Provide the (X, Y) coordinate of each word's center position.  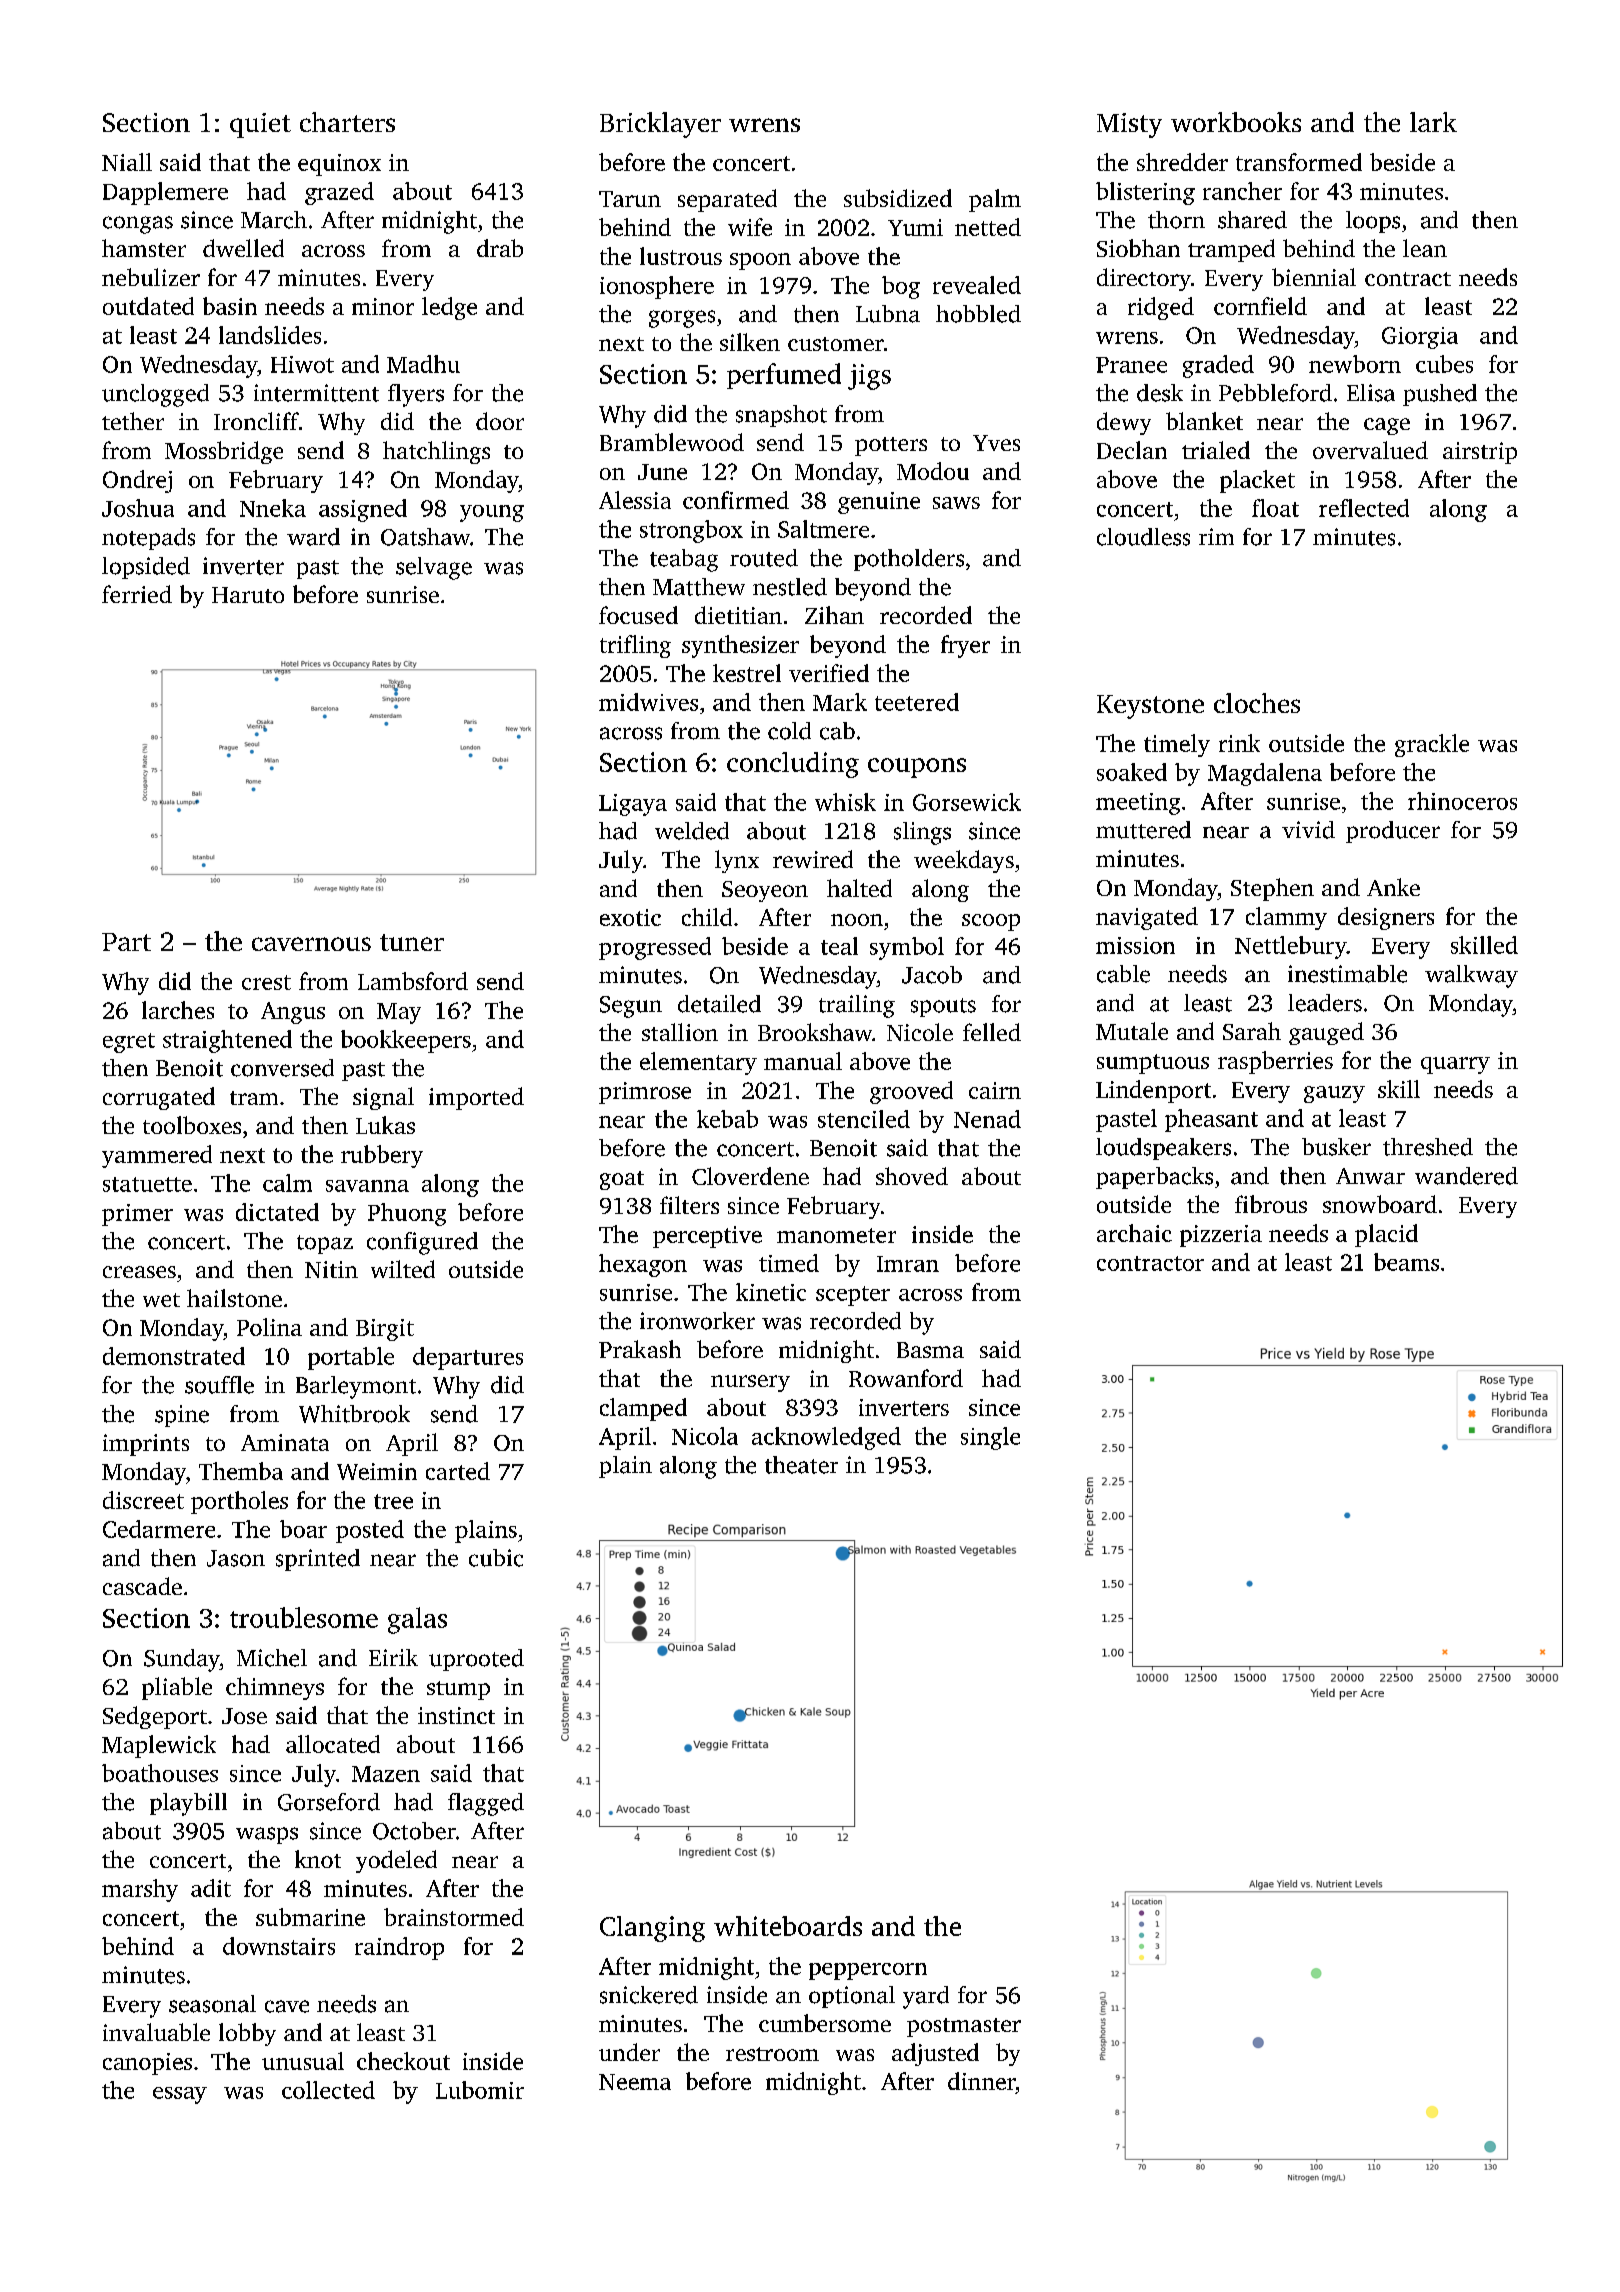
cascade (142, 1586)
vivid (1308, 830)
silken (750, 342)
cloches (1257, 703)
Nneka (273, 508)
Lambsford (413, 981)
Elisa (1371, 393)
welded (692, 831)
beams (1406, 1262)
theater (801, 1465)
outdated (148, 306)
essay (180, 2095)
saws (956, 503)
